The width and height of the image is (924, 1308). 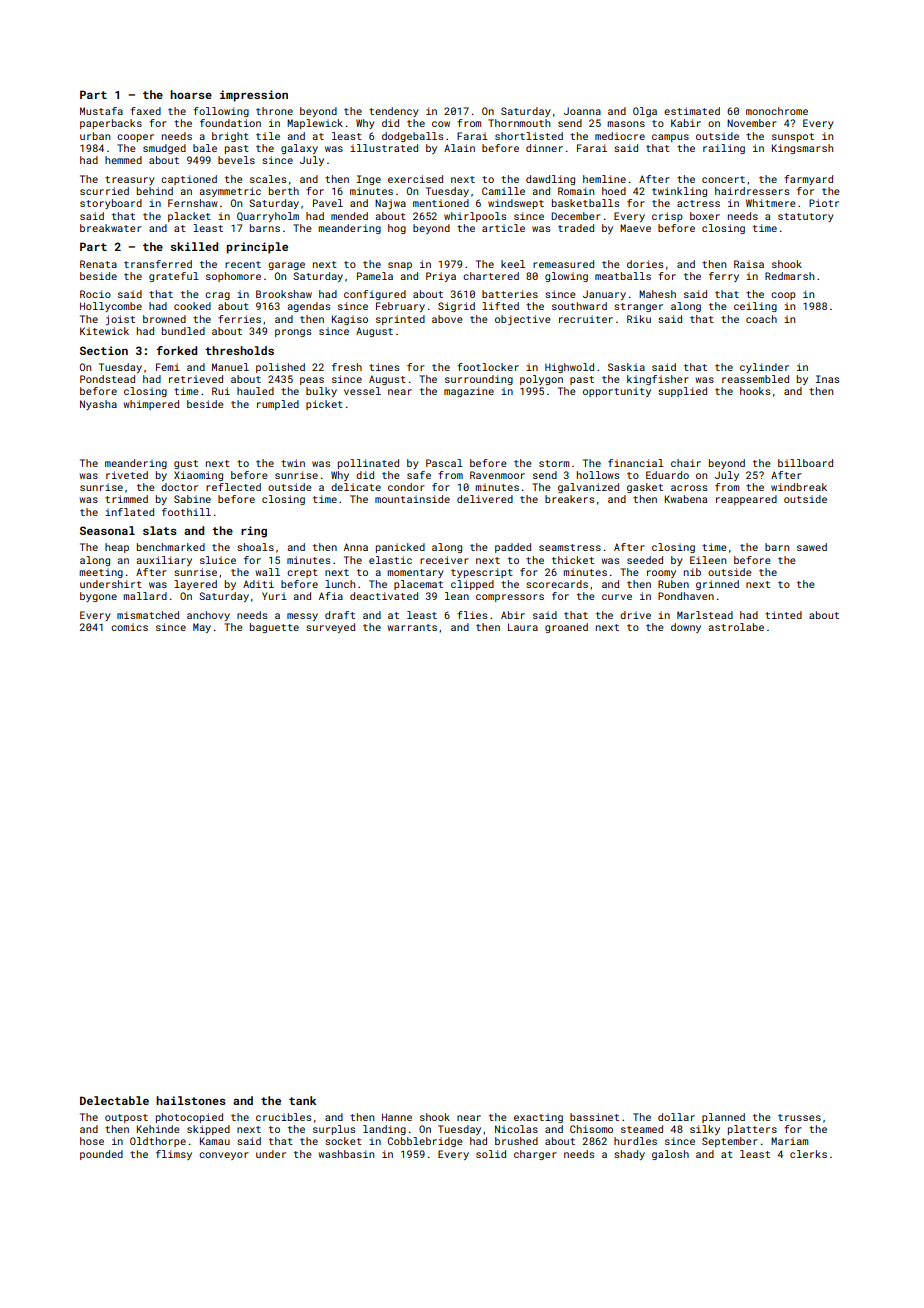 I want to click on meeting, so click(x=101, y=573).
